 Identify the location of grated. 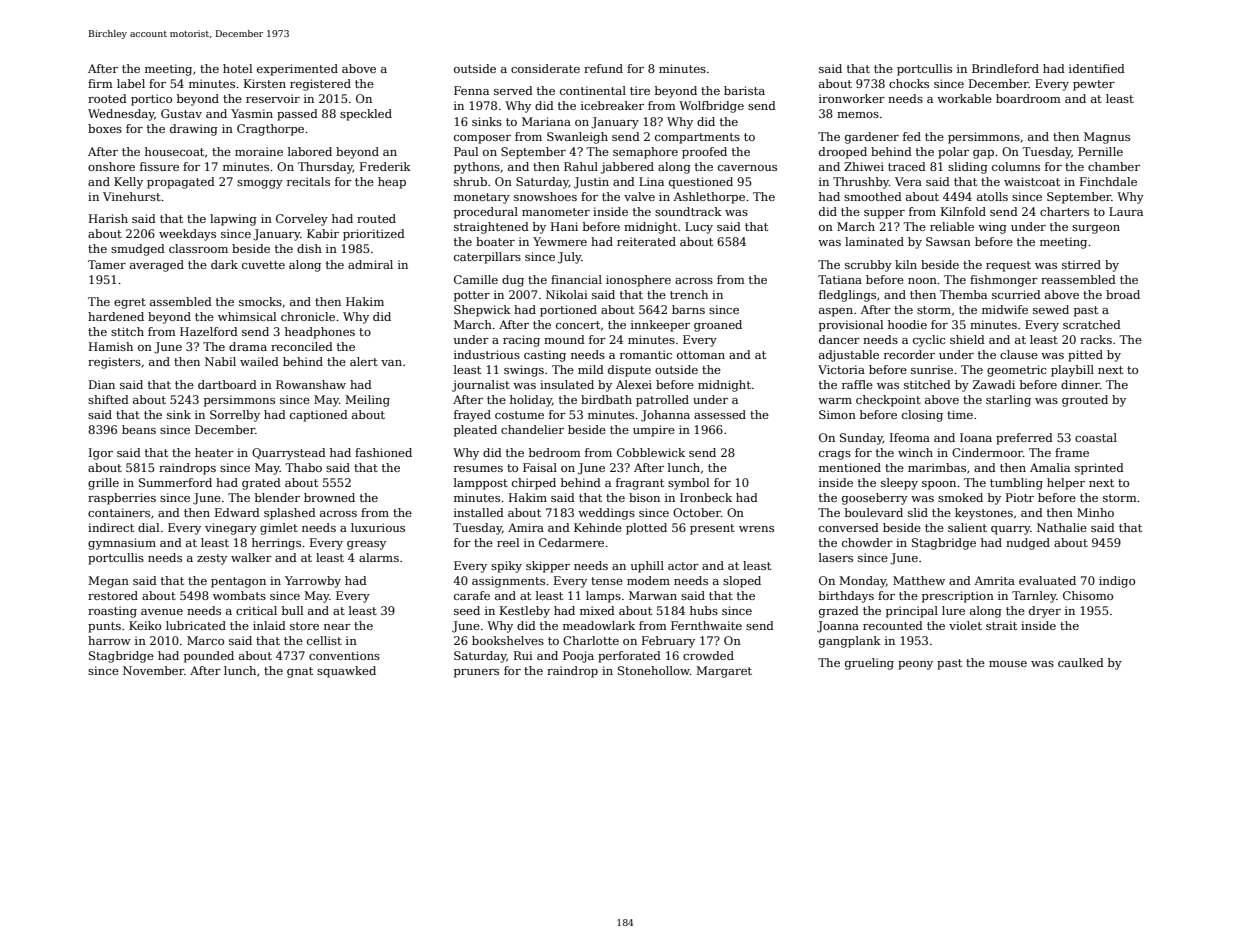
(261, 484).
